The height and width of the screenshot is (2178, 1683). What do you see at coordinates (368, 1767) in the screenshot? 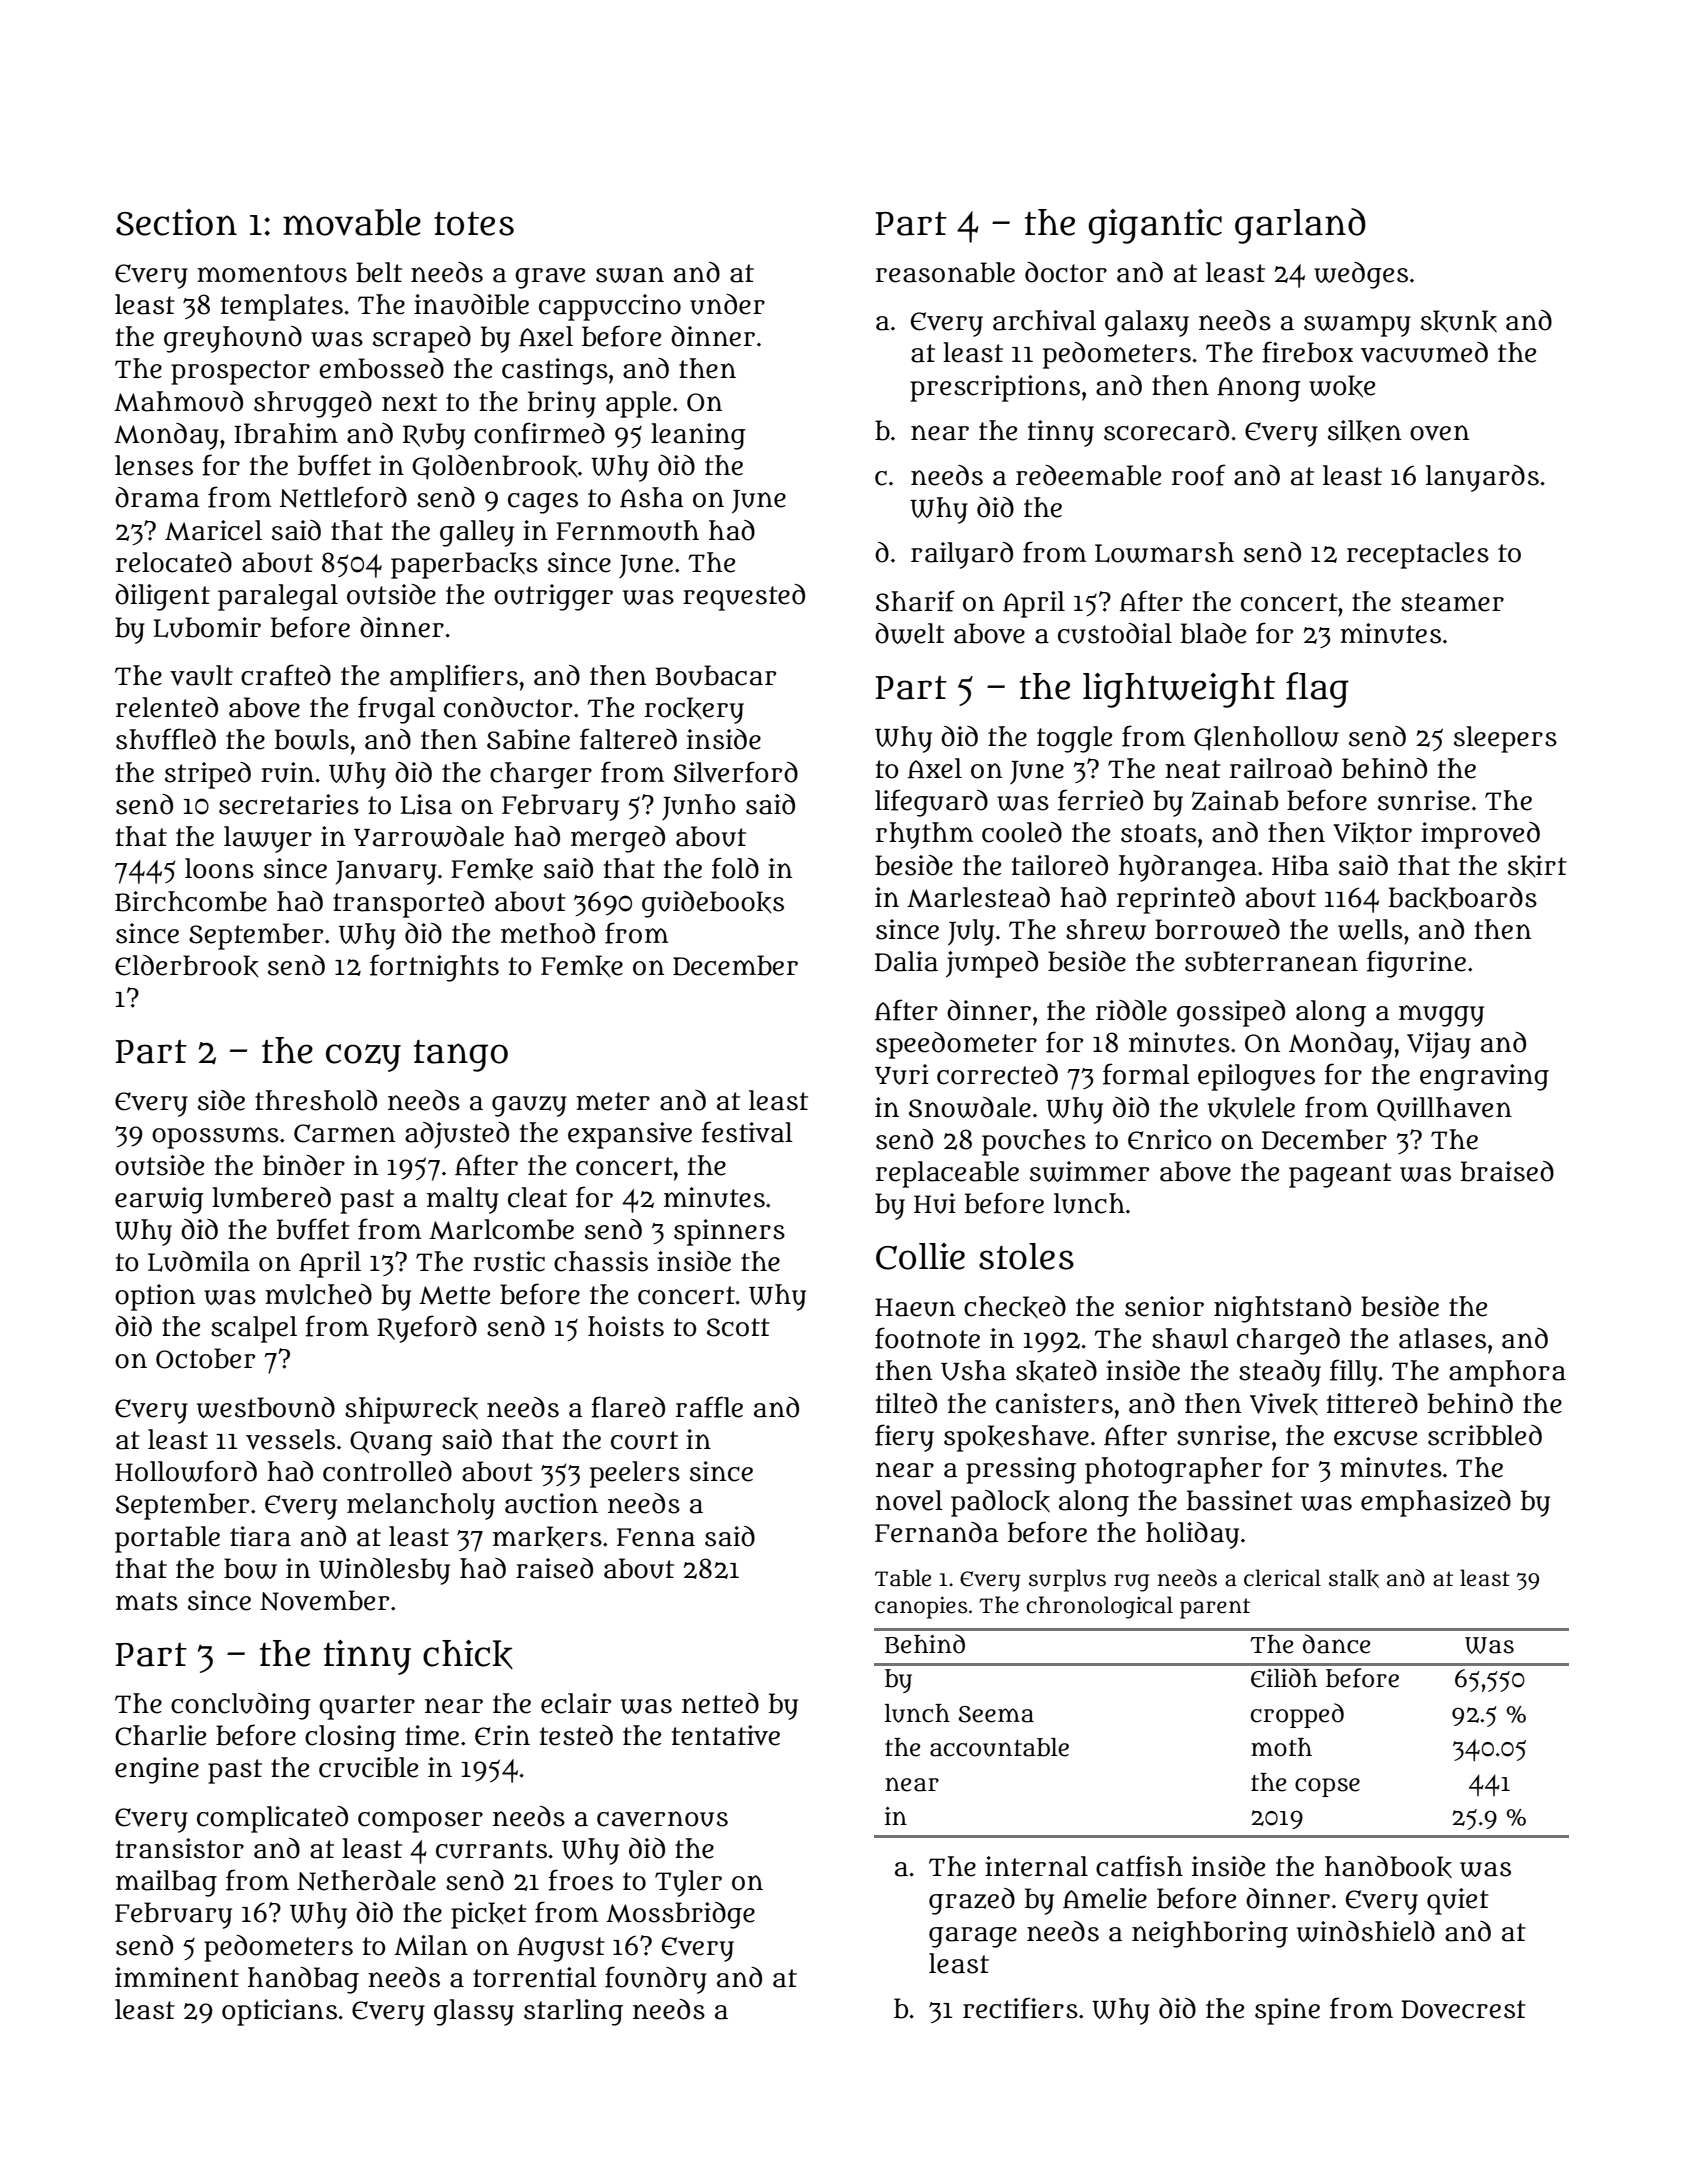
I see `crucible` at bounding box center [368, 1767].
